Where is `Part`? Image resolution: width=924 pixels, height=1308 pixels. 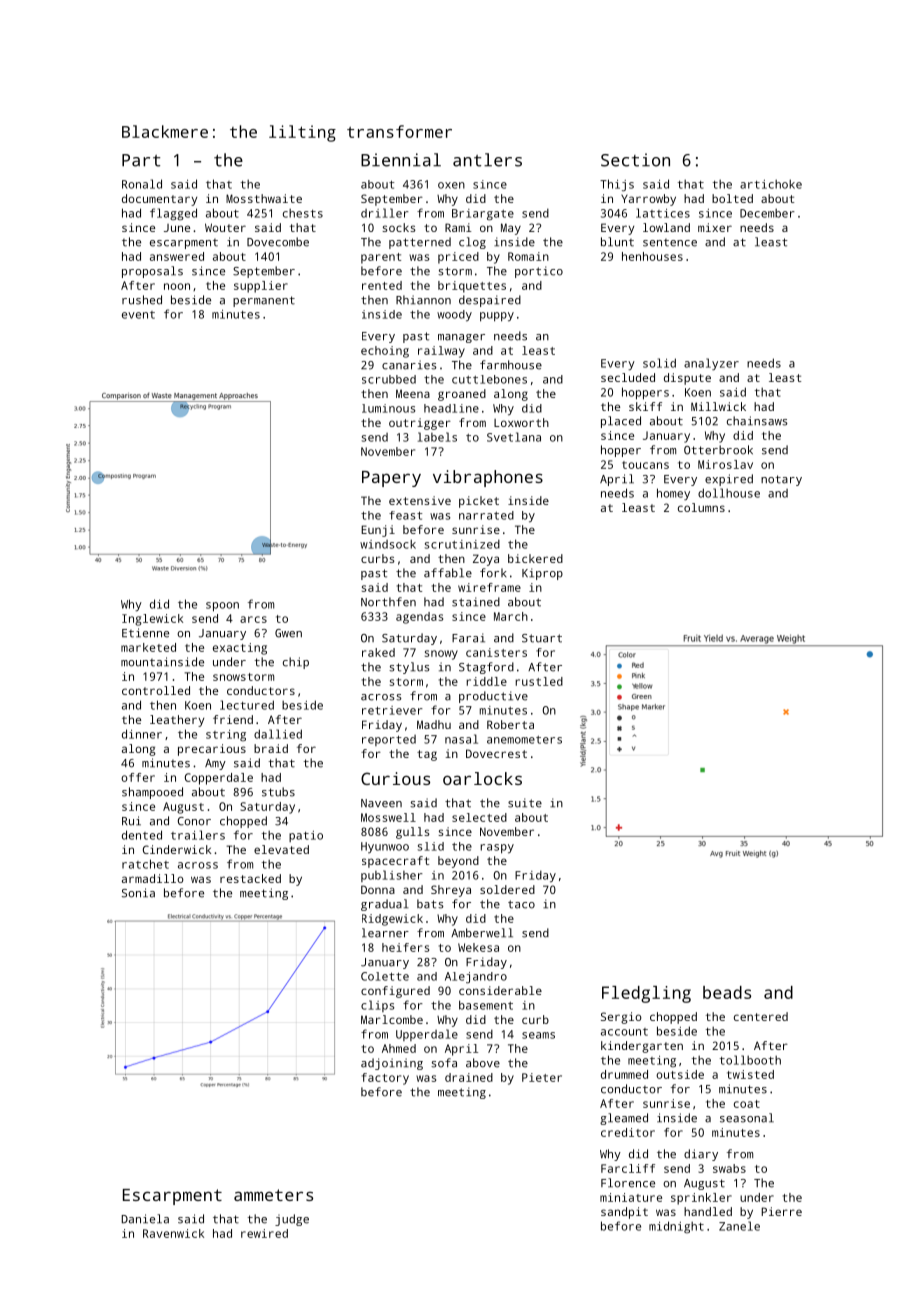
Part is located at coordinates (141, 160).
